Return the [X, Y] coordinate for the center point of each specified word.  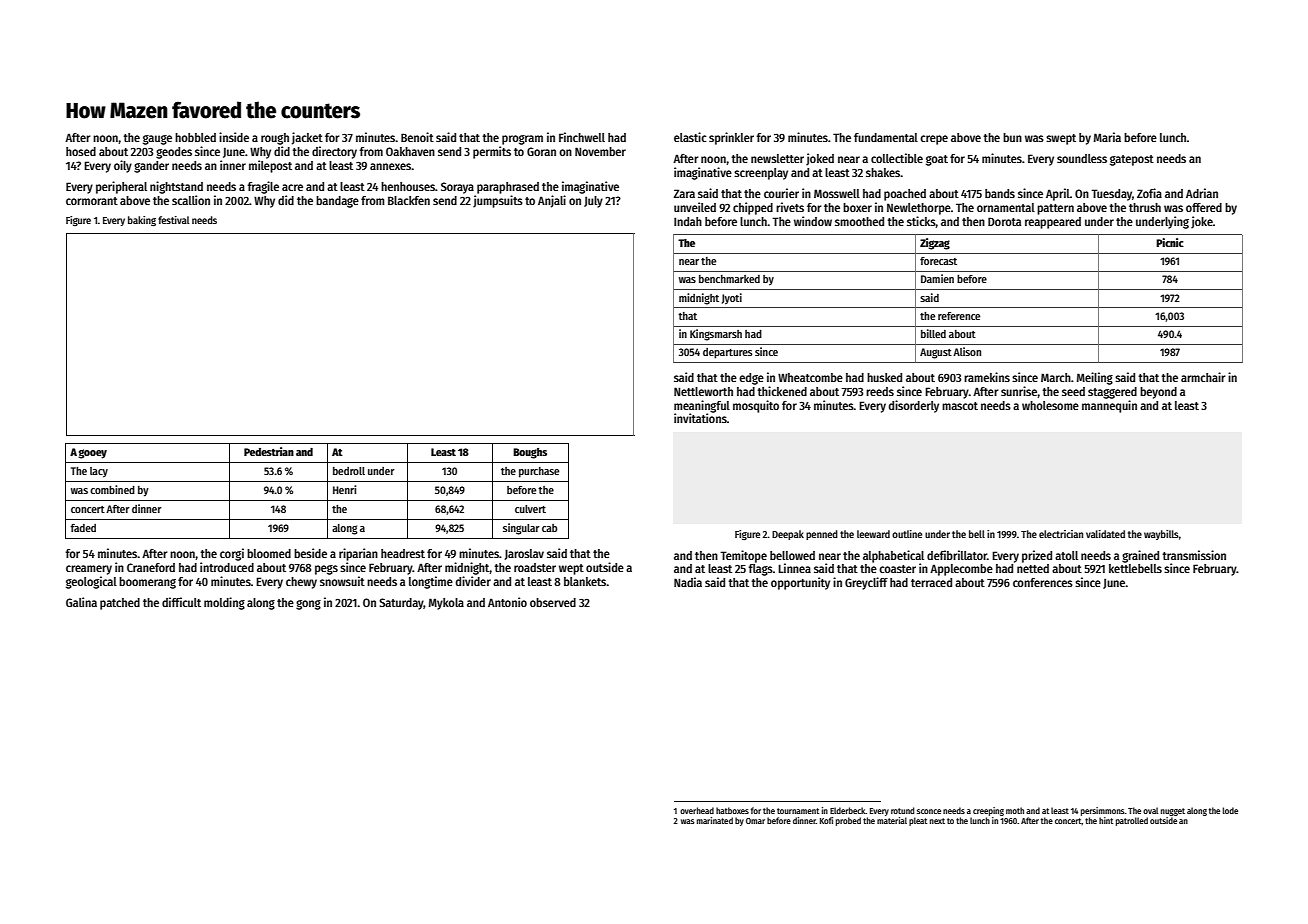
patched [120, 604]
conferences [1043, 582]
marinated [715, 820]
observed [553, 602]
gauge [157, 140]
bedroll [349, 471]
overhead [697, 810]
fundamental [886, 137]
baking [142, 221]
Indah [688, 221]
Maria [1107, 137]
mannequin [1109, 406]
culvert [530, 509]
